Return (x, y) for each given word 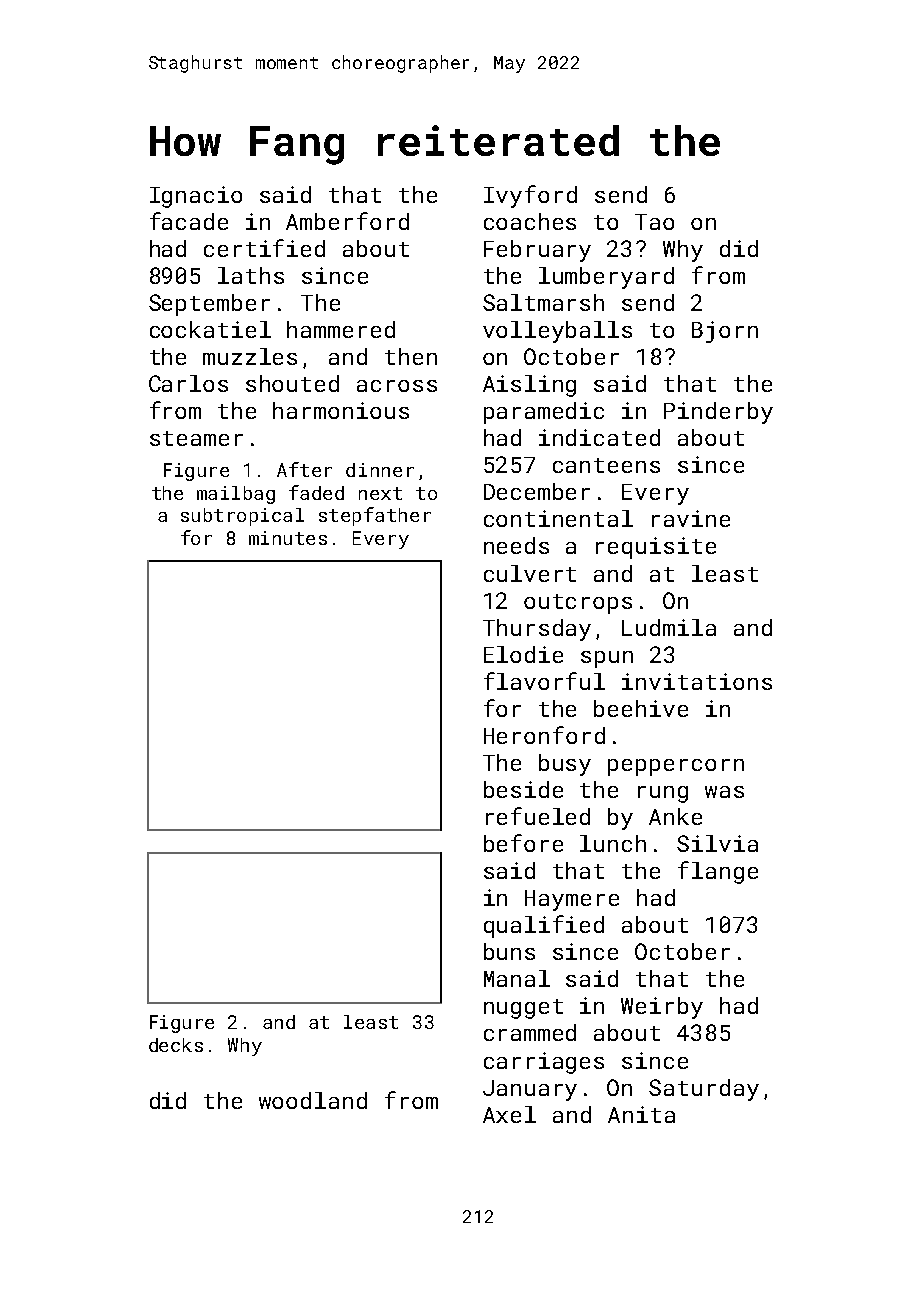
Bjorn (725, 332)
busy (565, 765)
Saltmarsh (543, 302)
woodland (313, 1100)
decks (176, 1045)
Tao (654, 222)
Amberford (347, 221)
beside (523, 789)
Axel (509, 1114)
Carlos (188, 383)
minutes (288, 538)
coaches (530, 221)
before (523, 843)
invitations (697, 681)
